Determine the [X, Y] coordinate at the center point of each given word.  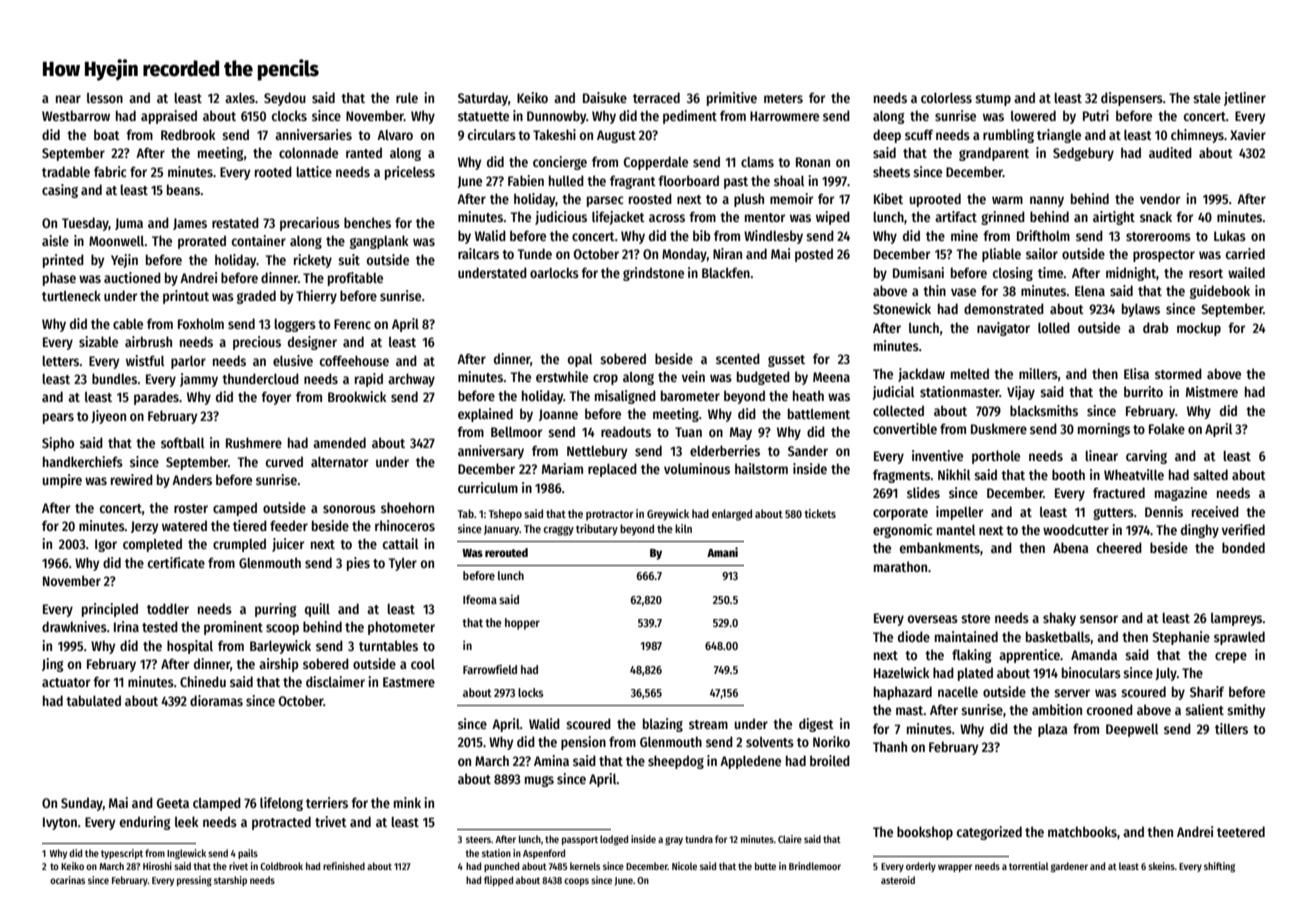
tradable [66, 171]
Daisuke [605, 97]
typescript [122, 854]
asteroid [898, 880]
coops [576, 882]
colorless [946, 98]
